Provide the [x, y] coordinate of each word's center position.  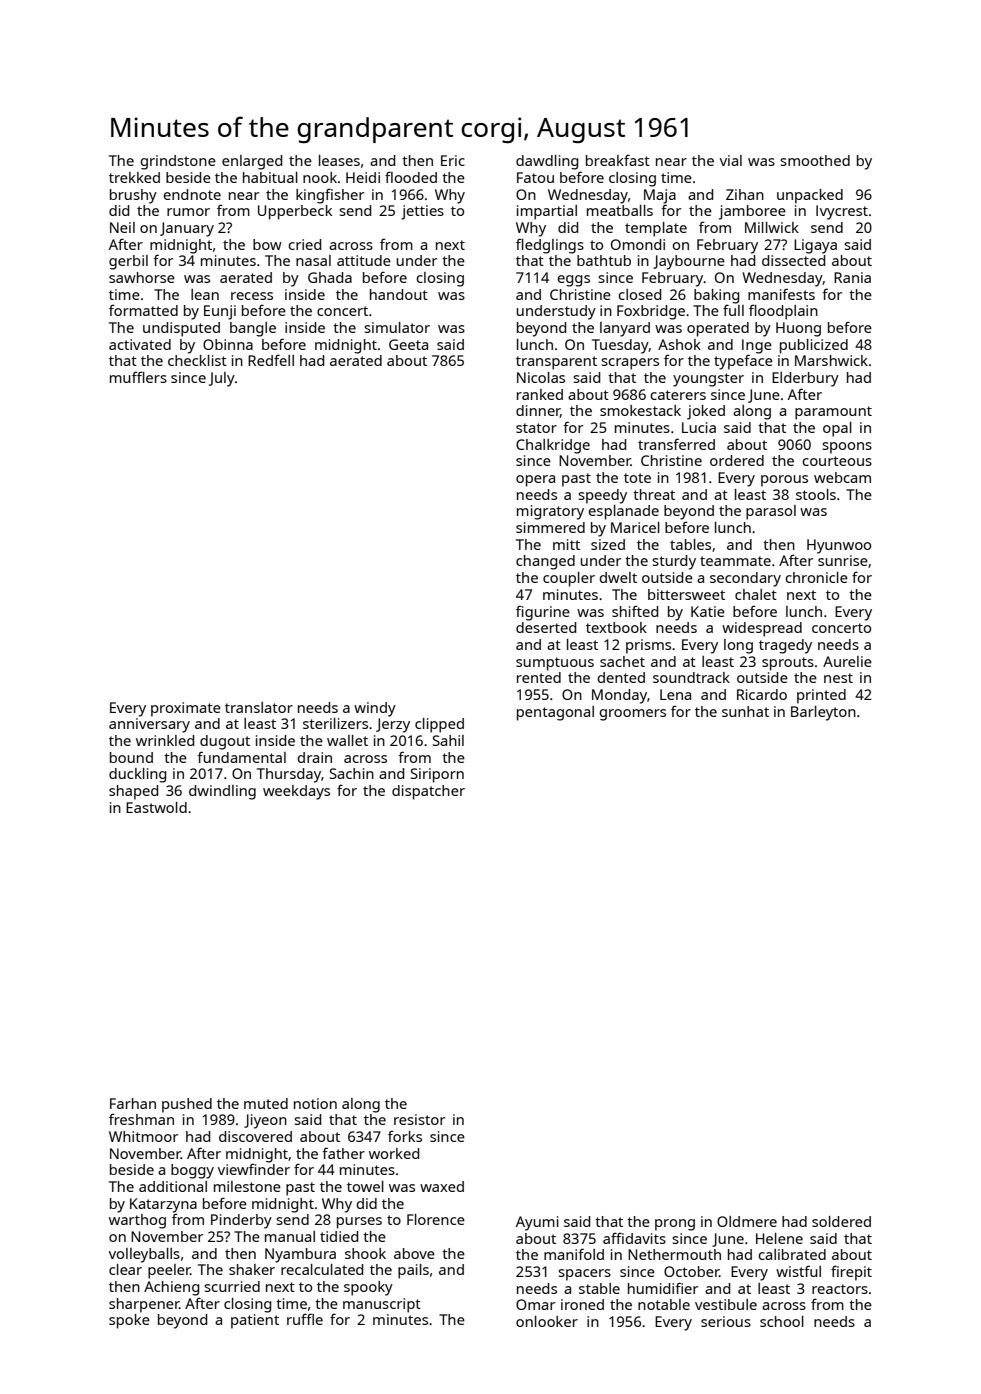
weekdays [296, 792]
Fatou [535, 177]
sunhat [745, 711]
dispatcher [428, 792]
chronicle [816, 577]
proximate [186, 709]
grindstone [178, 162]
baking [716, 296]
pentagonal [555, 713]
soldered [841, 1221]
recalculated [322, 1269]
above [414, 1253]
